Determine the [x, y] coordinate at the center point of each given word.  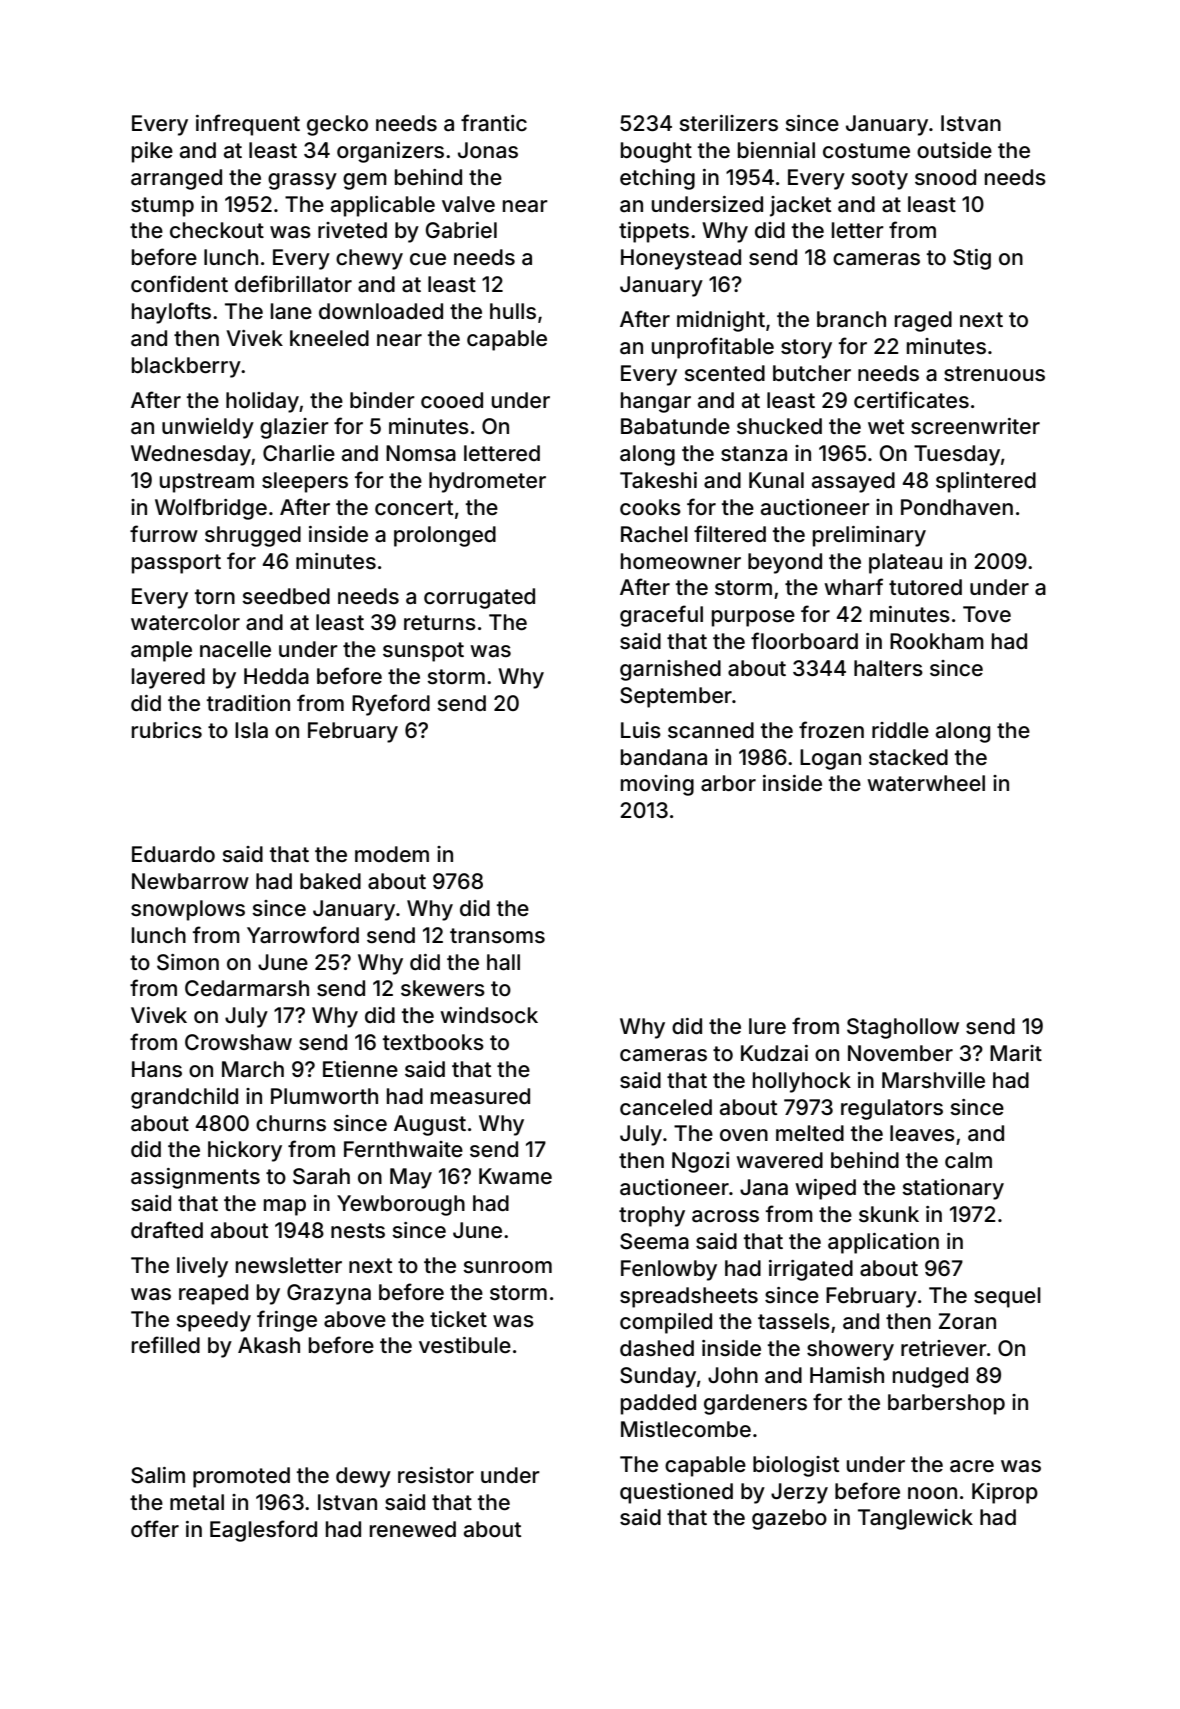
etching [657, 179]
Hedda [276, 676]
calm [968, 1160]
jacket [800, 206]
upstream [207, 483]
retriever [944, 1348]
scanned [711, 730]
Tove [987, 614]
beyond [785, 563]
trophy [652, 1216]
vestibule [465, 1345]
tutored [925, 587]
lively [202, 1267]
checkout [217, 230]
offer [155, 1528]
